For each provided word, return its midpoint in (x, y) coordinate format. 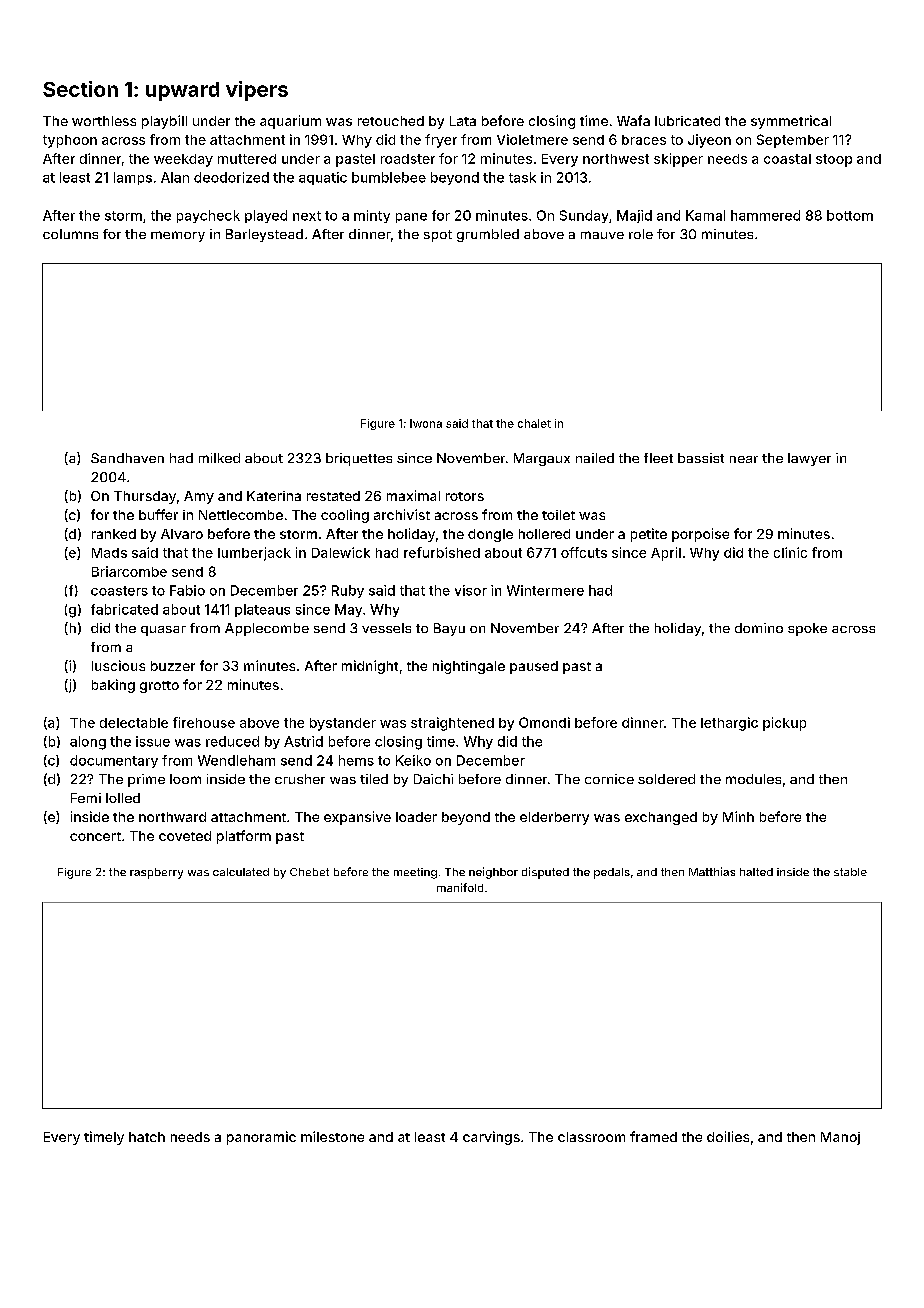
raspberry (156, 873)
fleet (658, 458)
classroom (591, 1137)
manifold (460, 887)
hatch (147, 1137)
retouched (391, 121)
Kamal (705, 215)
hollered (544, 534)
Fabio (187, 590)
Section (80, 89)
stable (850, 872)
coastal (787, 159)
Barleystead (264, 235)
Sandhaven (127, 458)
